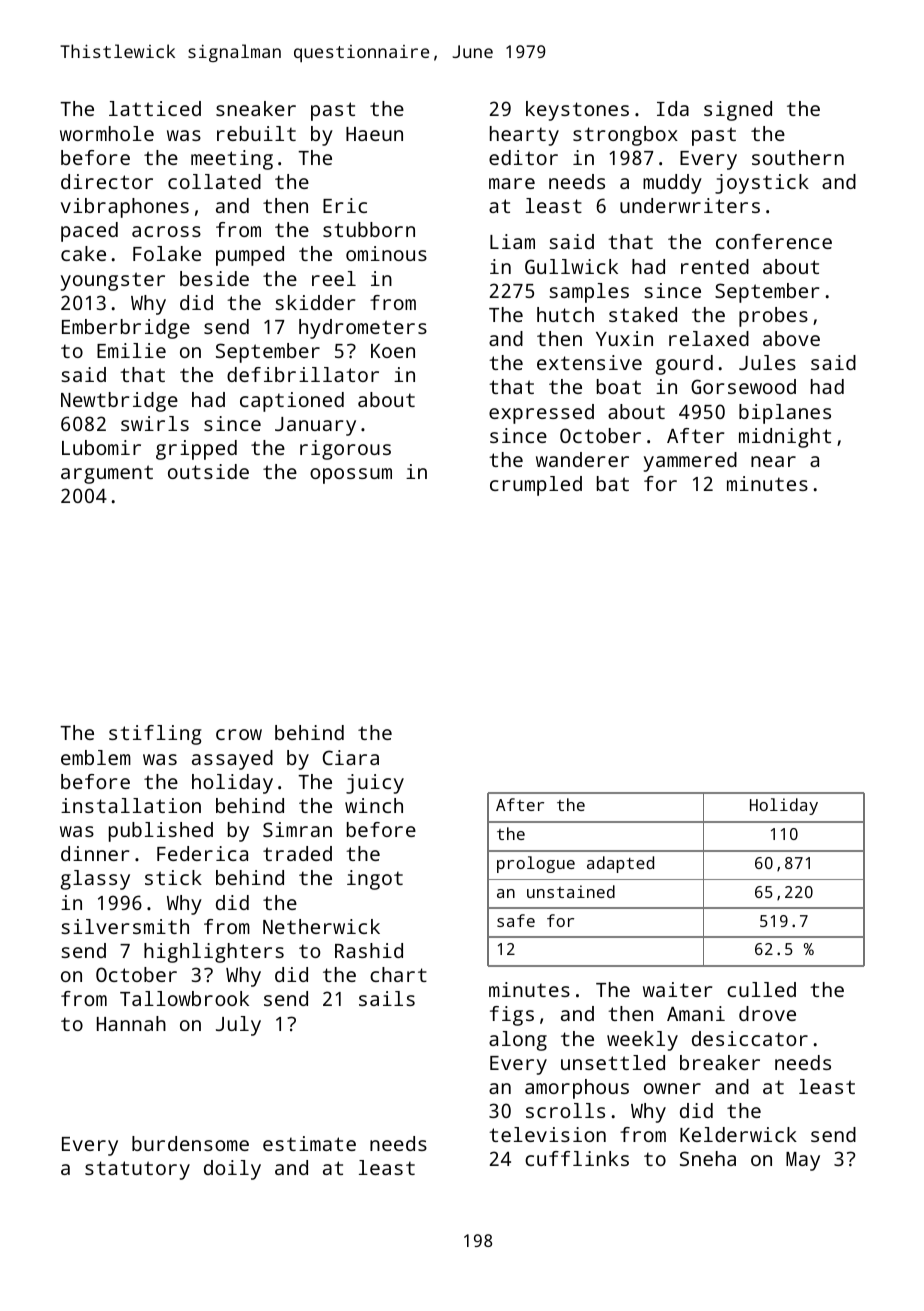 This page has width=924, height=1311. What do you see at coordinates (738, 111) in the page?
I see `signed` at bounding box center [738, 111].
